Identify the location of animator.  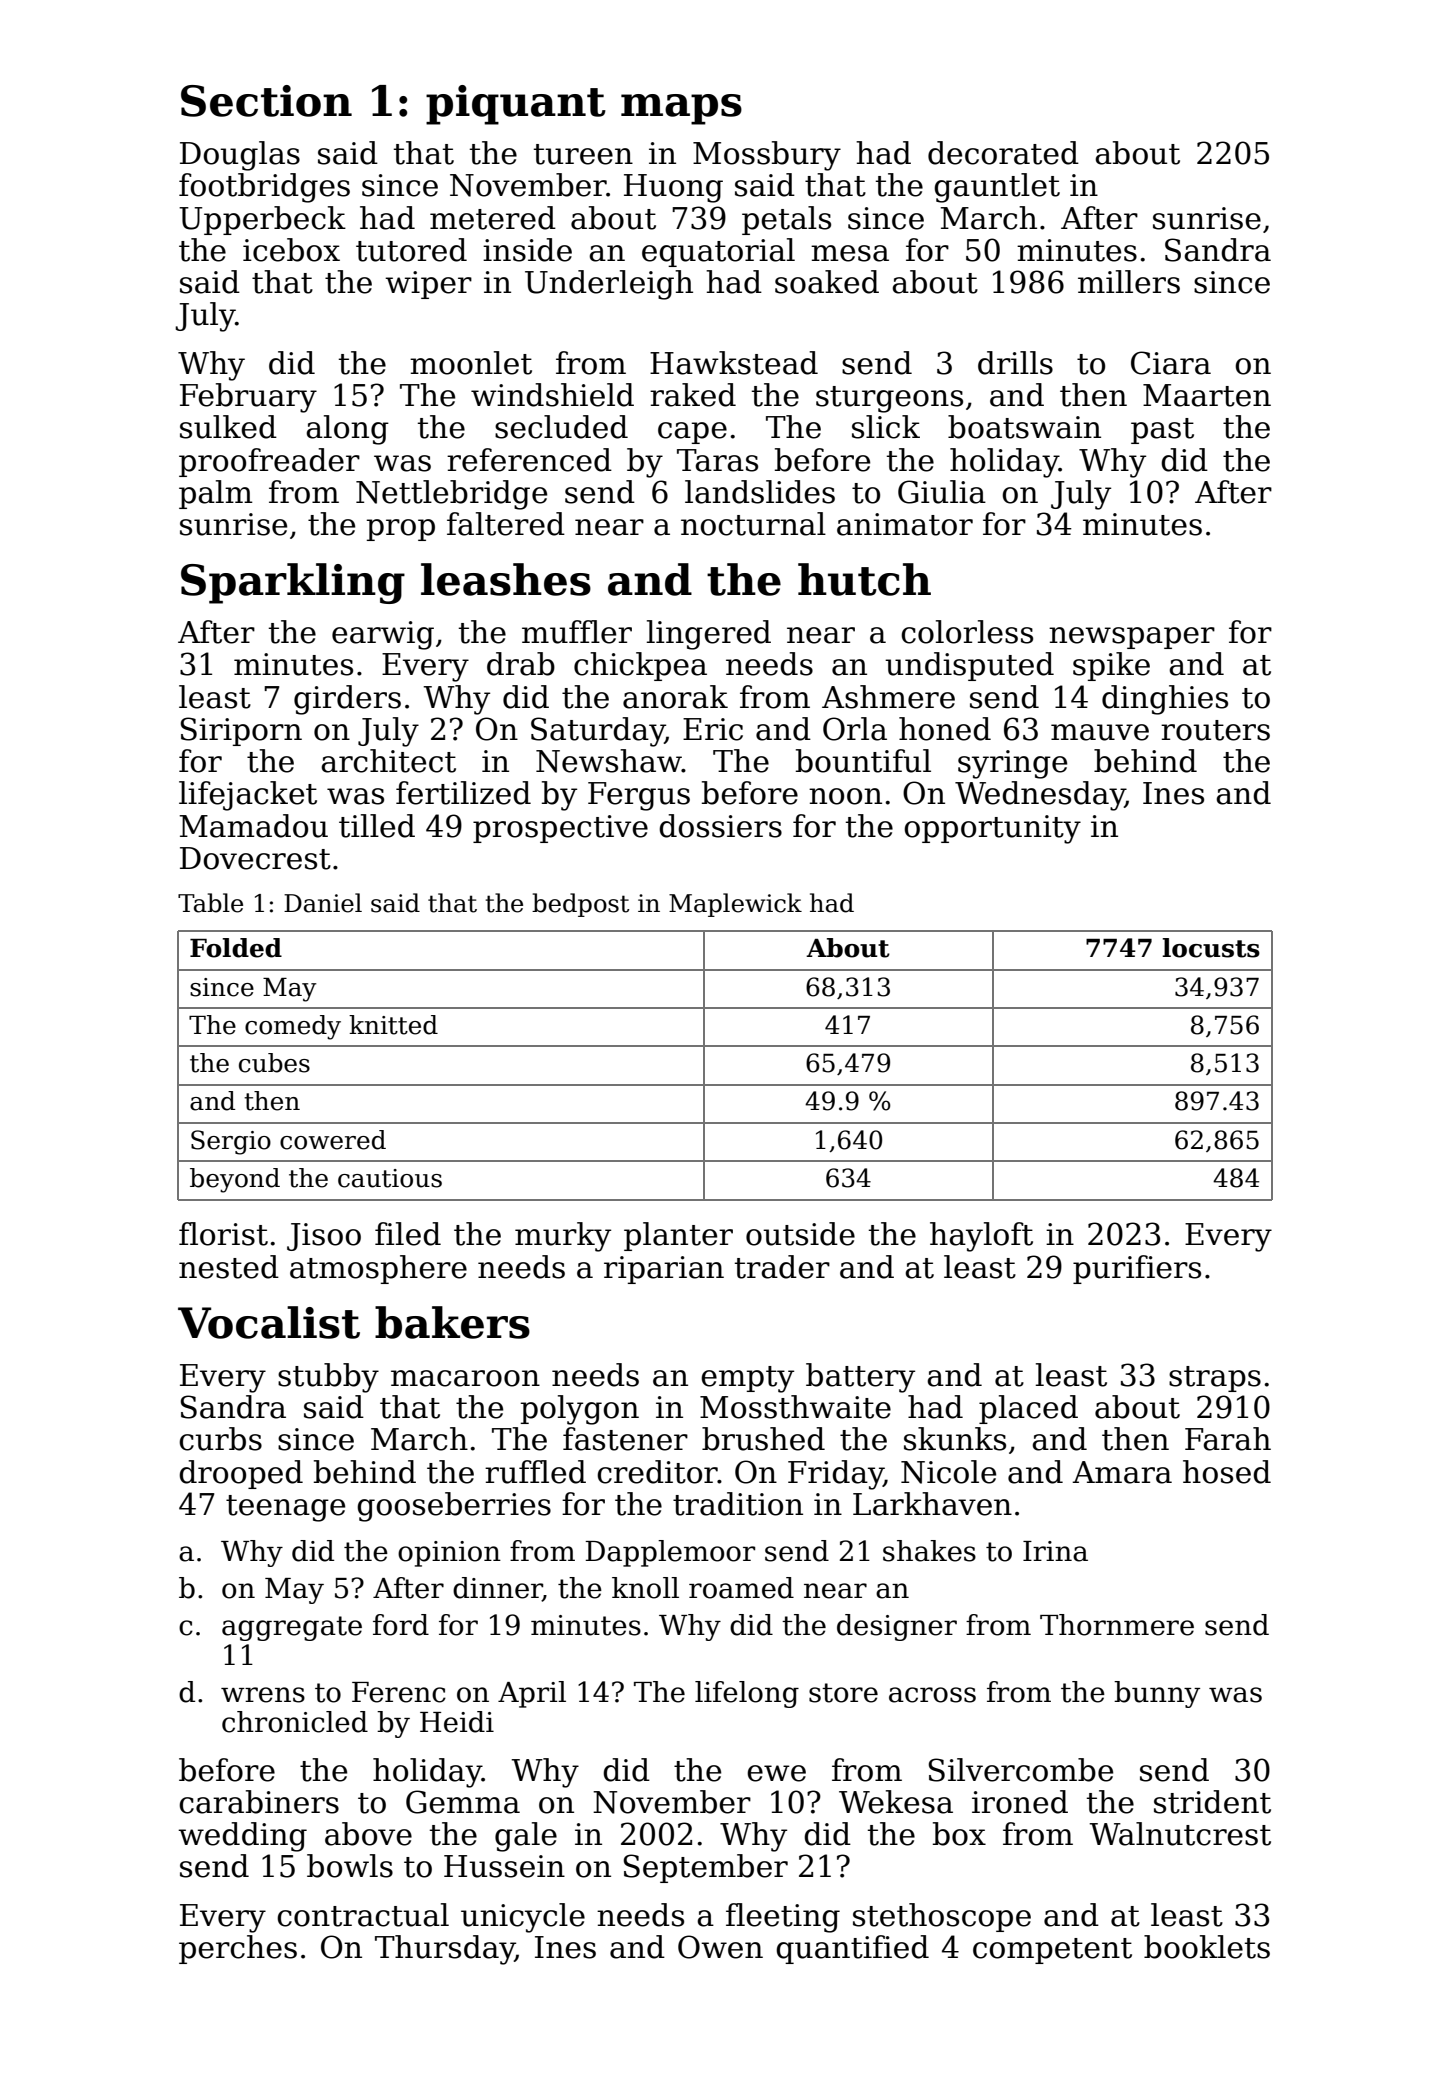
(905, 524).
